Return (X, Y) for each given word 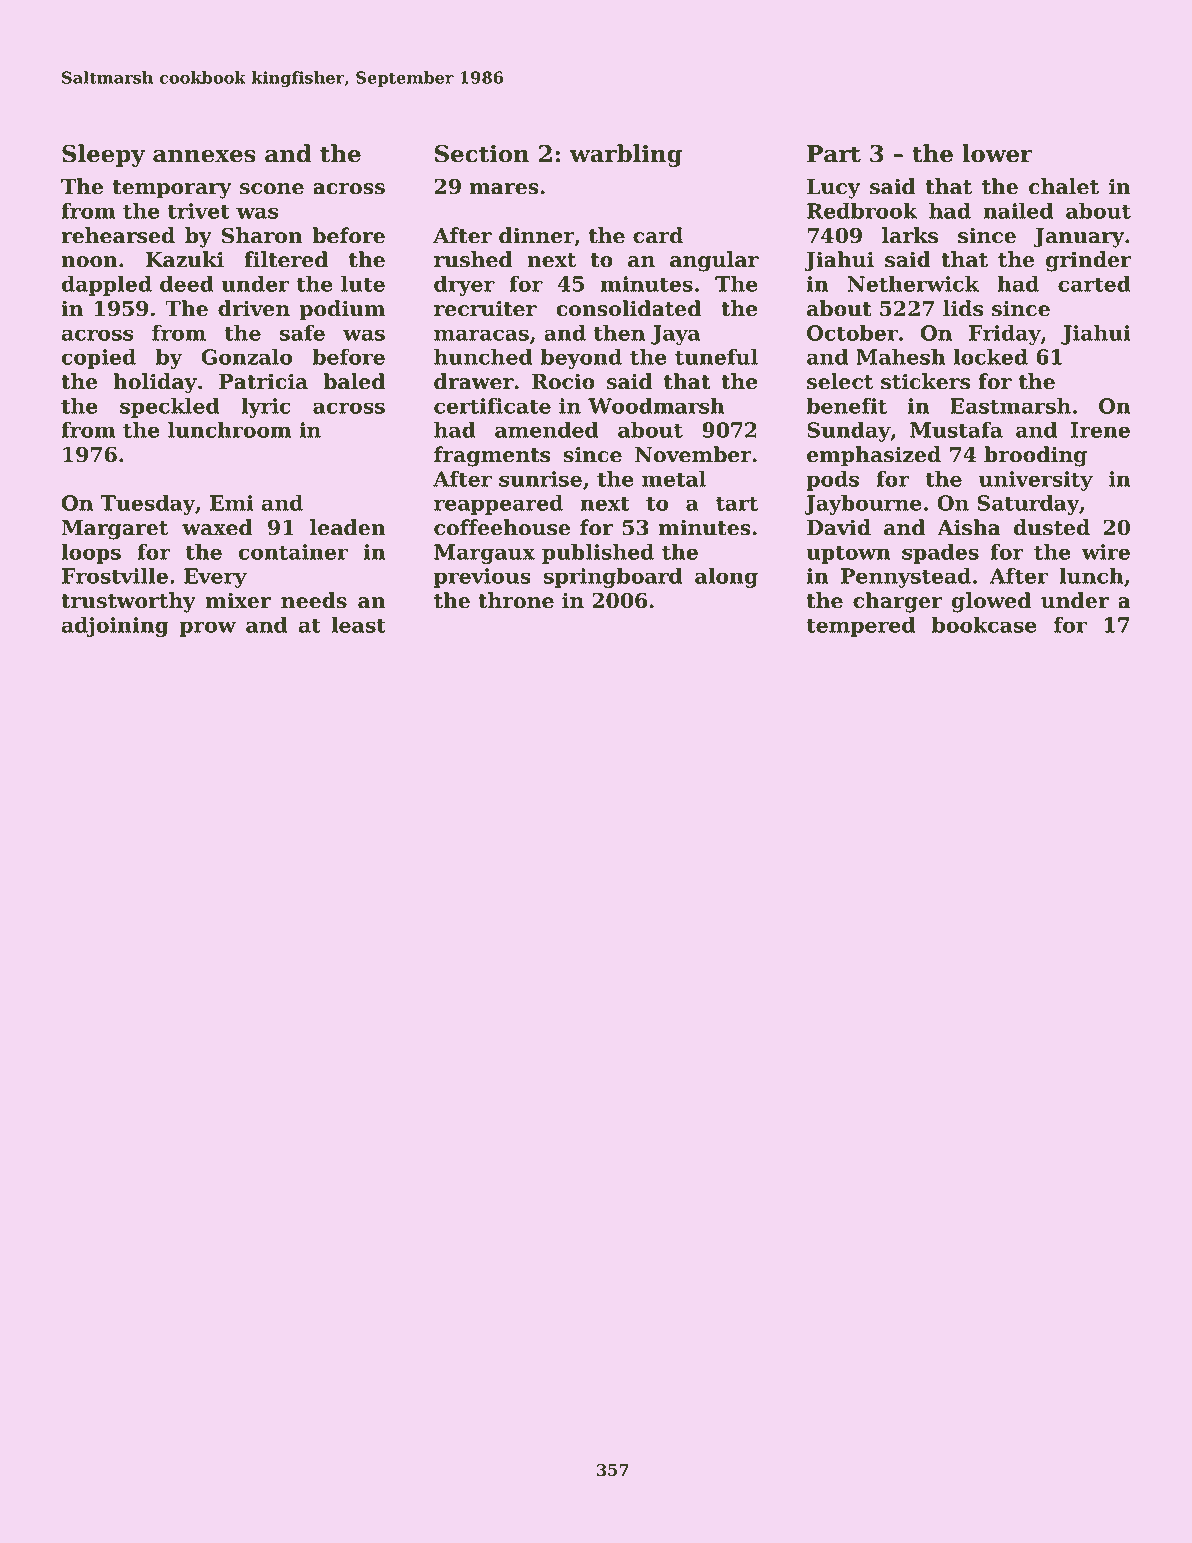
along (726, 578)
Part (834, 154)
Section (482, 154)
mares (504, 189)
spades (940, 554)
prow (207, 629)
